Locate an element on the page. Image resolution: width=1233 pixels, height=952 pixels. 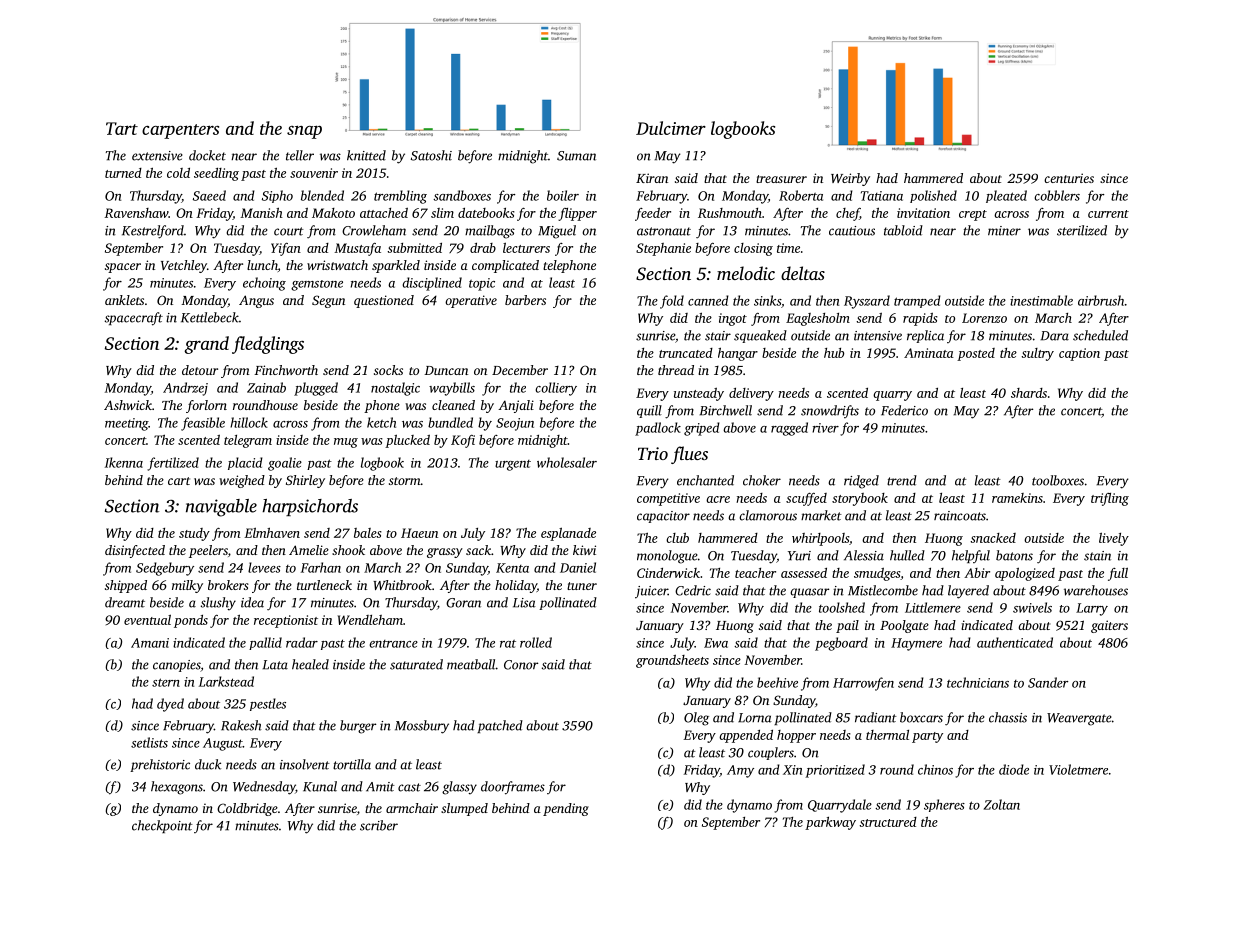
quill is located at coordinates (649, 411).
